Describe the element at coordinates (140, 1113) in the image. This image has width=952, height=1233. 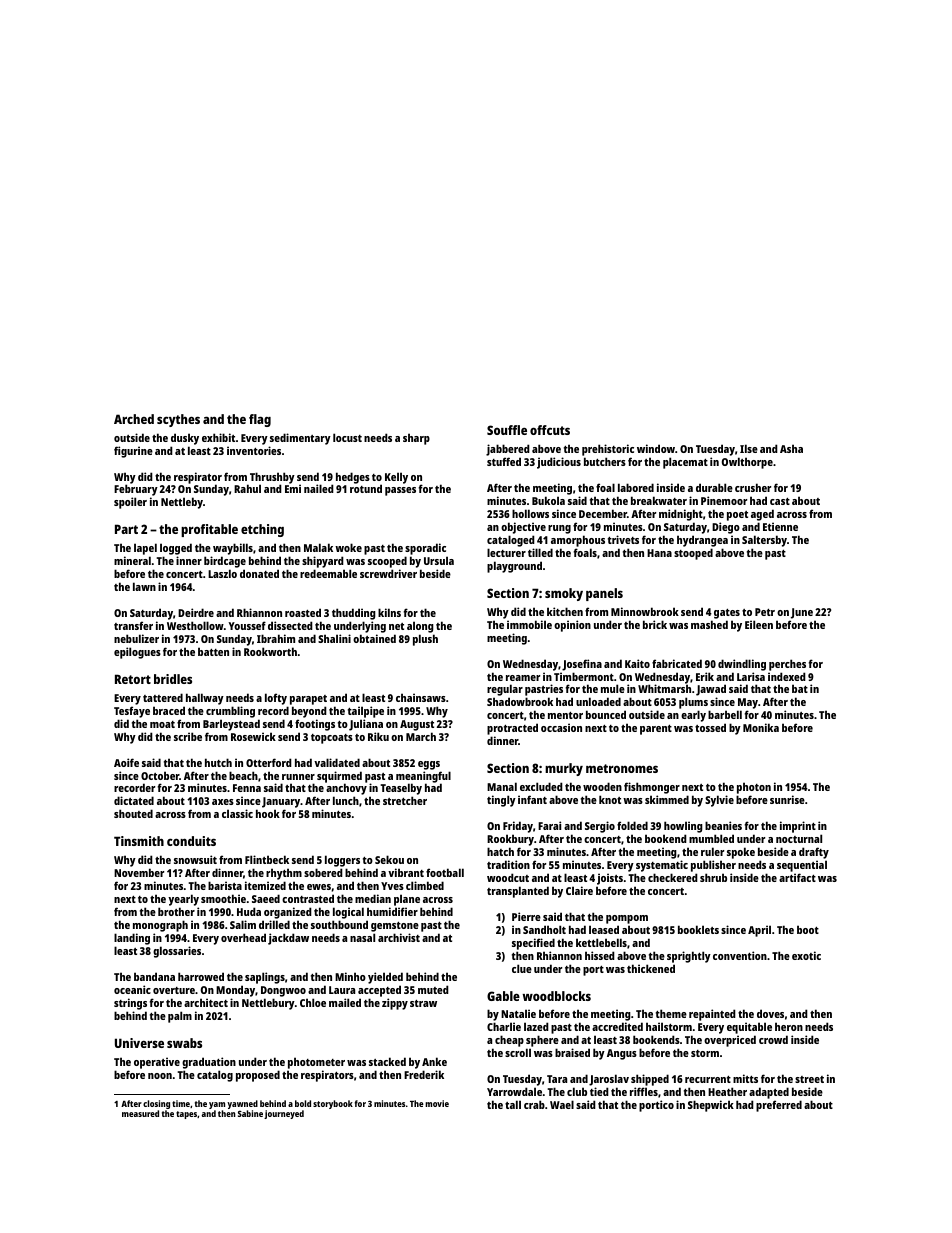
I see `measured` at that location.
